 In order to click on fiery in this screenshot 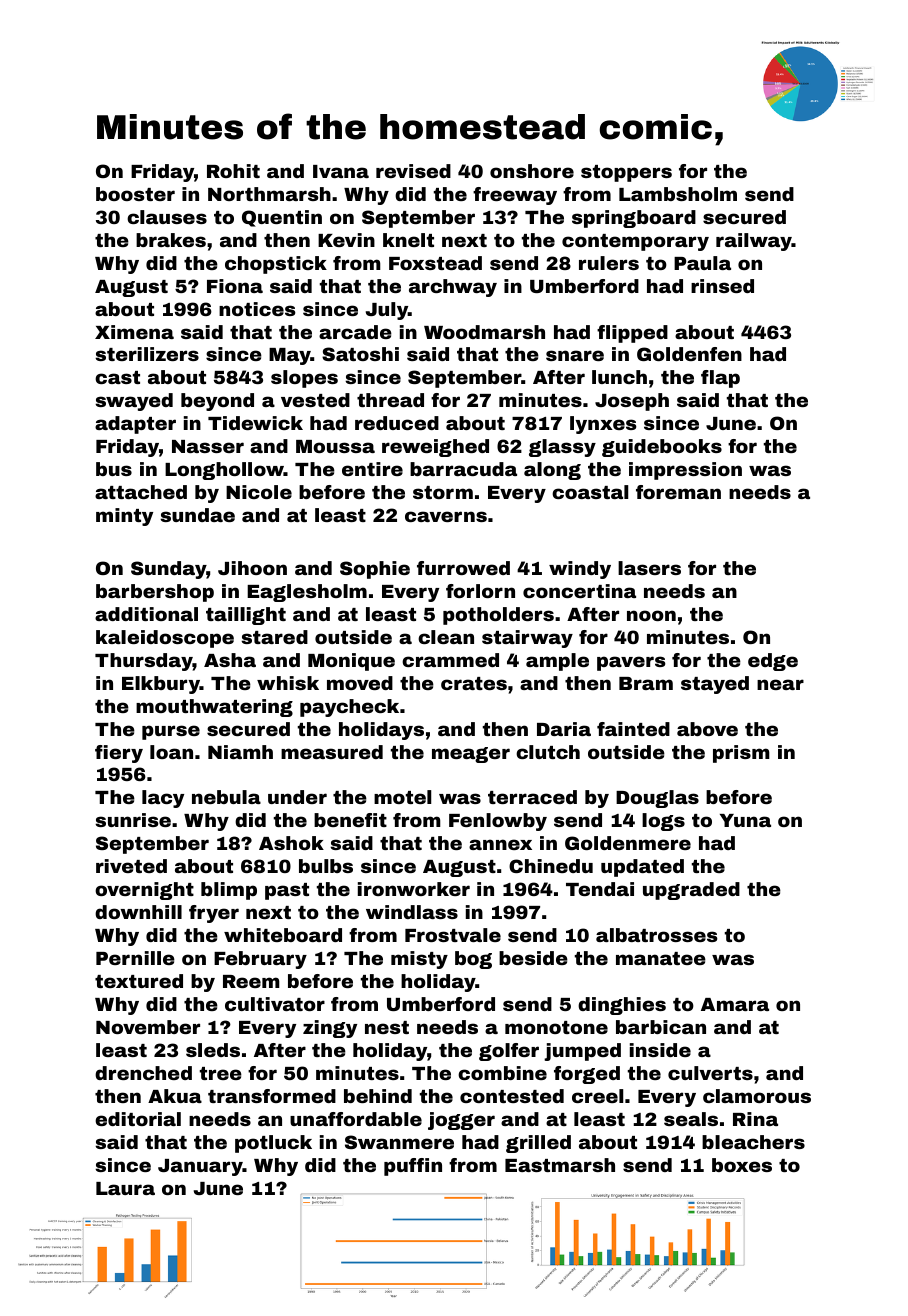, I will do `click(119, 754)`.
